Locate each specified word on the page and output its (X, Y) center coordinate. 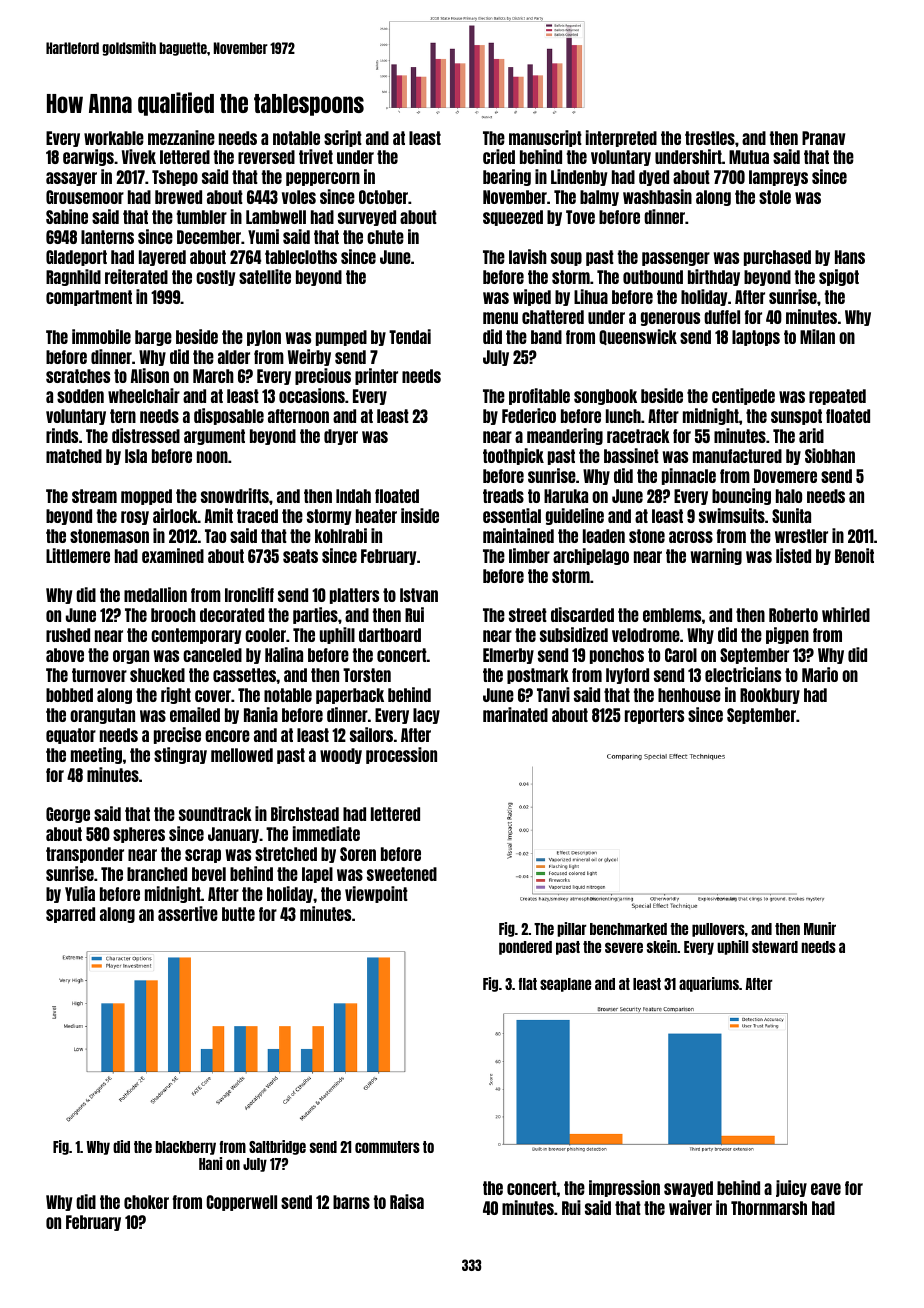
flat (528, 984)
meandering (565, 436)
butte (238, 914)
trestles (710, 138)
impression (624, 1188)
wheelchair (144, 395)
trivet (316, 156)
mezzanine (181, 137)
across (691, 537)
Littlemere (78, 555)
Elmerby (508, 656)
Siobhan (830, 455)
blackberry (186, 1148)
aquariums (709, 984)
